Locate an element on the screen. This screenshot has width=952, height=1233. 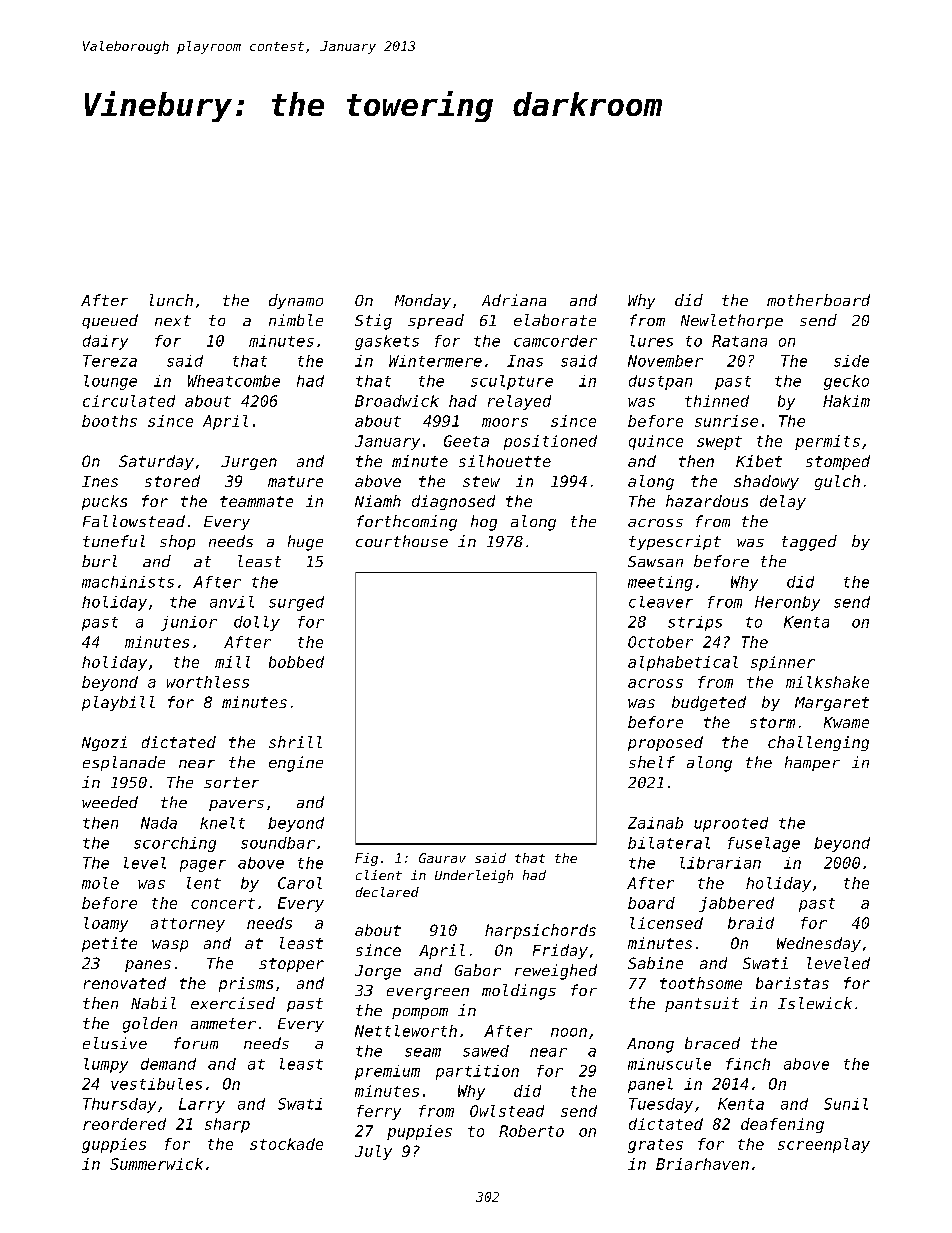
fuselage is located at coordinates (764, 844).
